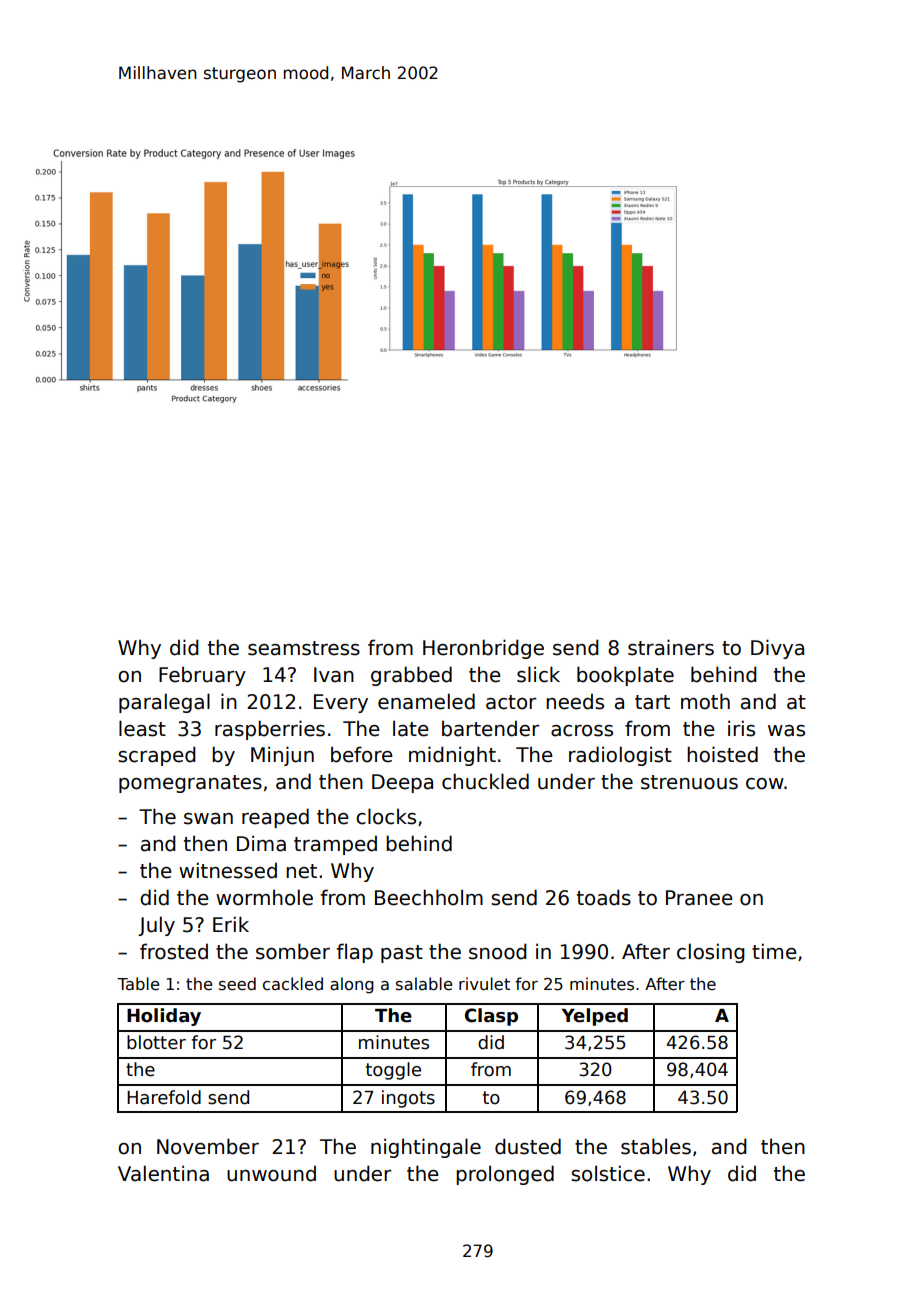 The height and width of the page is (1314, 924). What do you see at coordinates (304, 648) in the page?
I see `seamstress` at bounding box center [304, 648].
